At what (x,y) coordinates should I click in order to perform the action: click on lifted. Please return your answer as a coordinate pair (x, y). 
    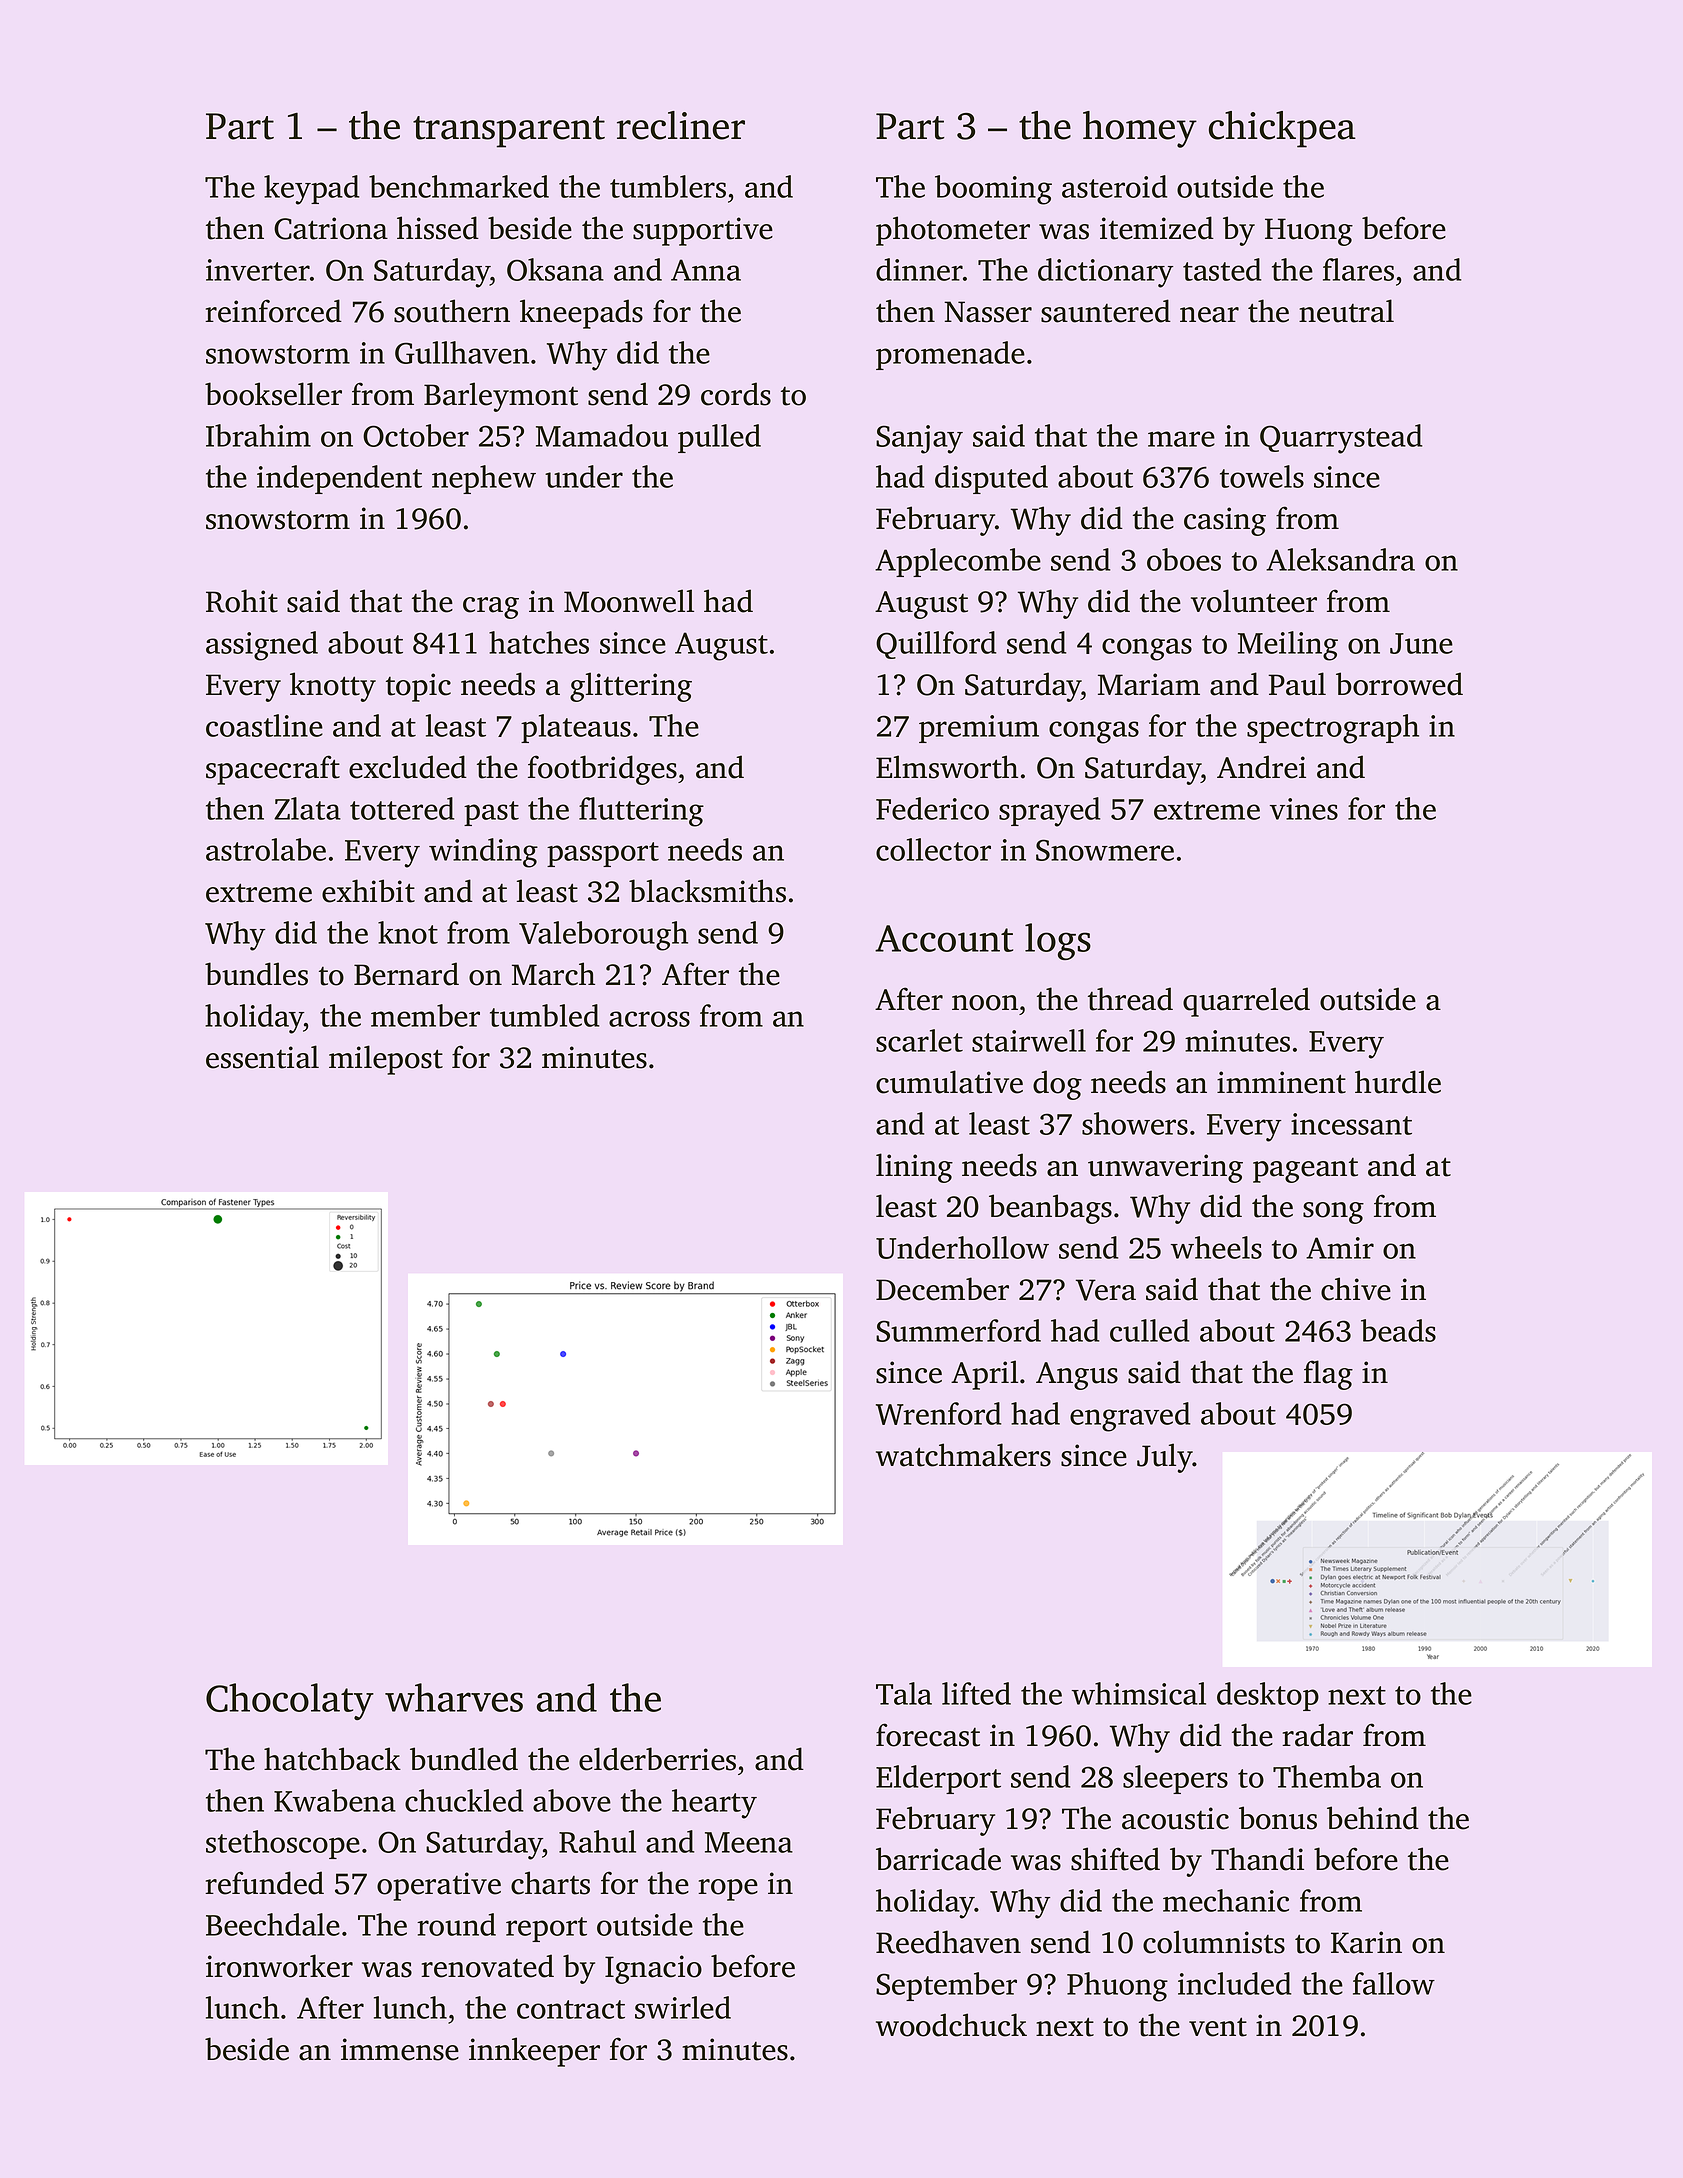
    Looking at the image, I should click on (976, 1693).
